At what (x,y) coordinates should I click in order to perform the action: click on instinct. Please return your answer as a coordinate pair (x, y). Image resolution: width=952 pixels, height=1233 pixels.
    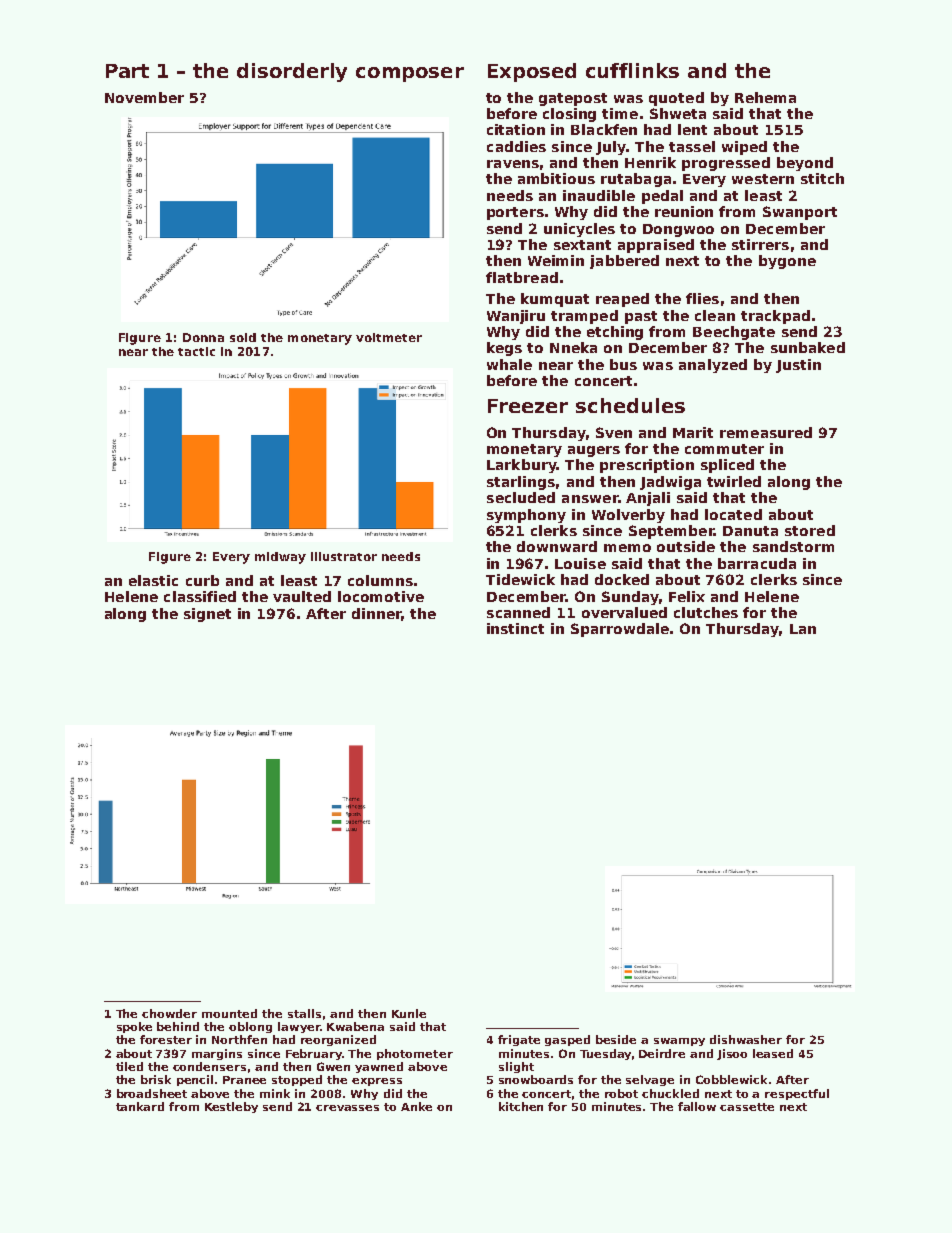
    Looking at the image, I should click on (515, 628).
